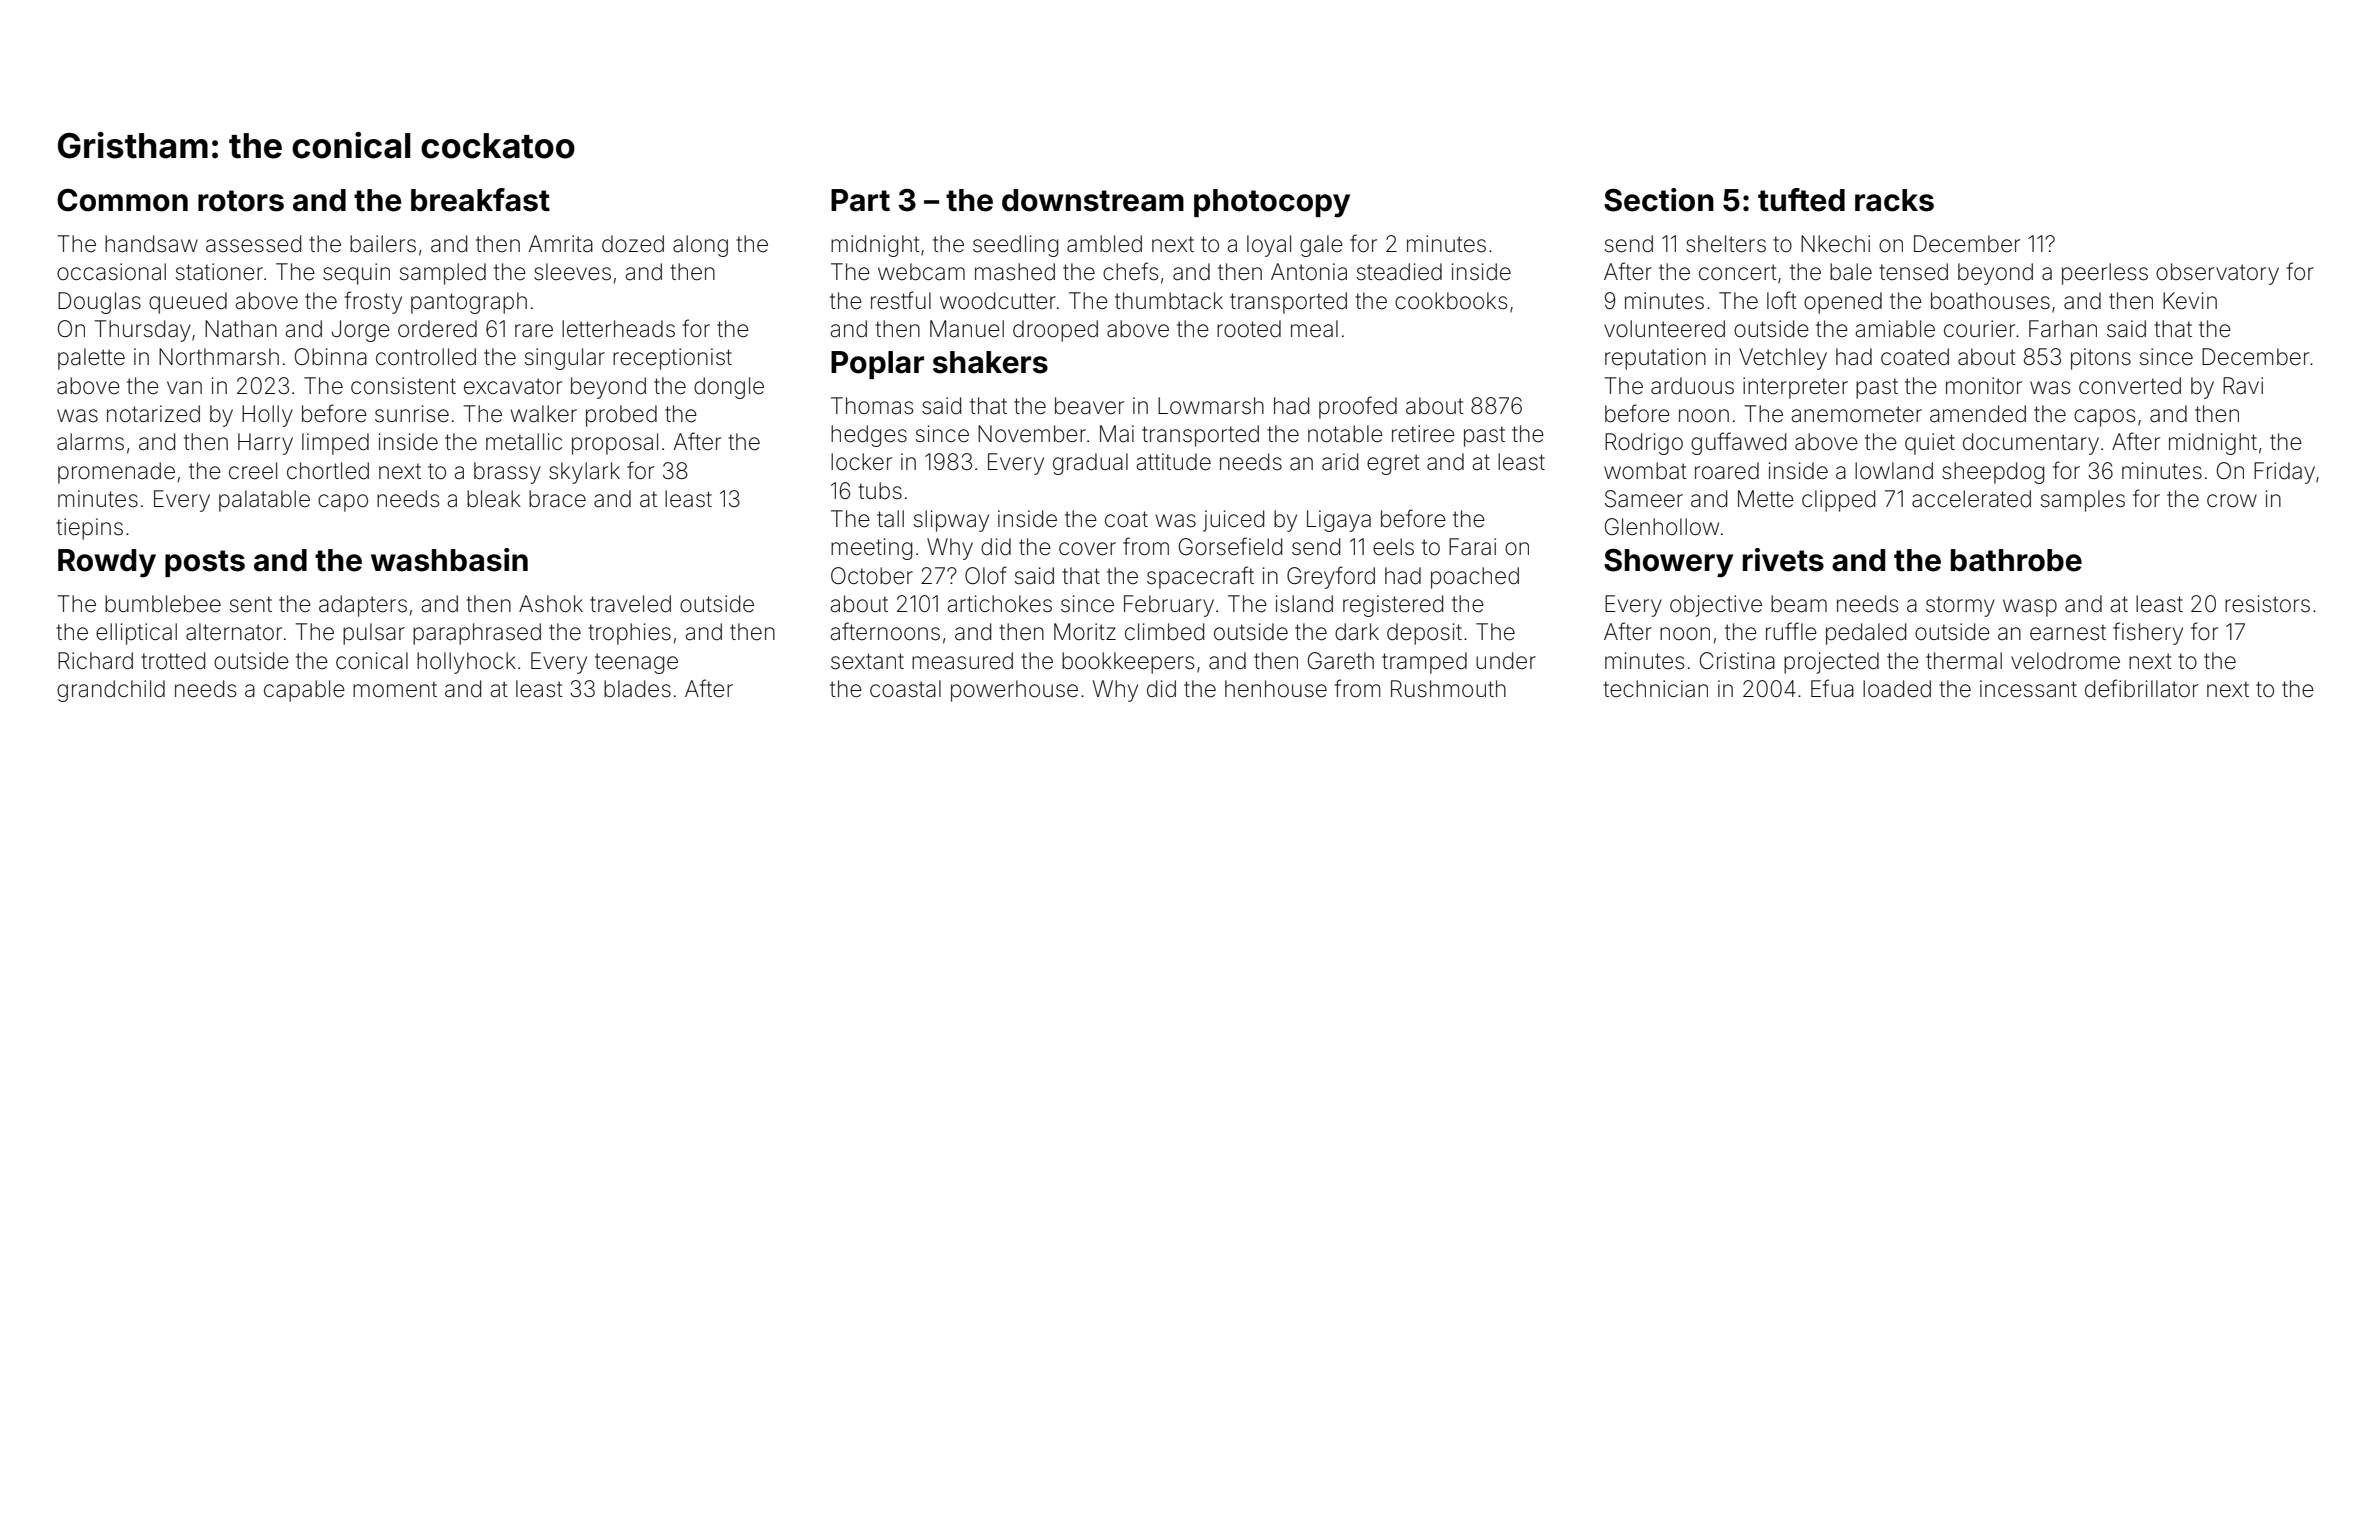 The width and height of the document is (2380, 1540). I want to click on pantograph, so click(469, 303).
